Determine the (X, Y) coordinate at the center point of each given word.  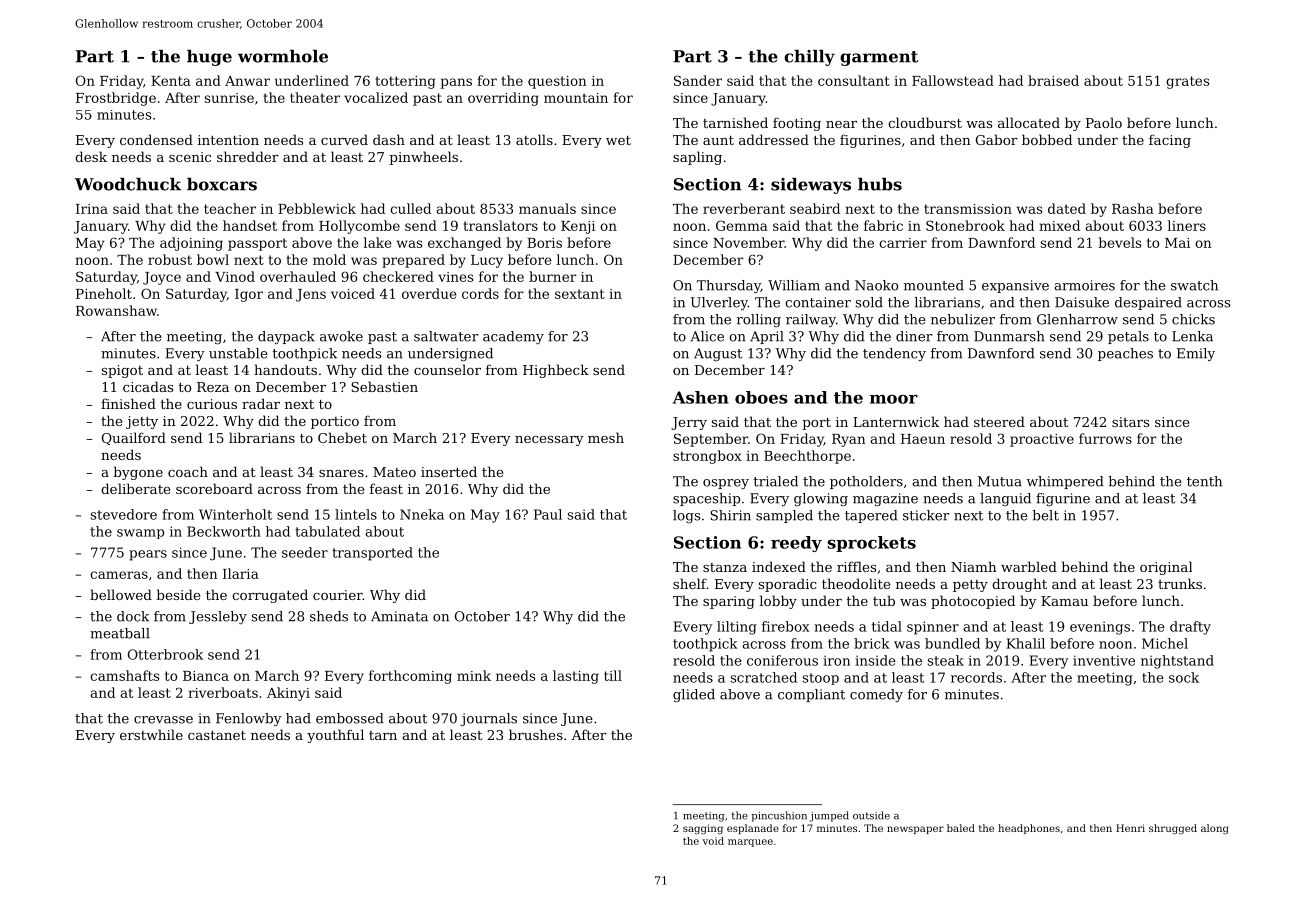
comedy (876, 695)
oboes (761, 397)
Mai (1177, 243)
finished (128, 403)
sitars (1130, 422)
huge (209, 58)
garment (879, 58)
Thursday (729, 286)
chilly (809, 58)
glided (694, 695)
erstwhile (151, 734)
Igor (249, 295)
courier (338, 595)
